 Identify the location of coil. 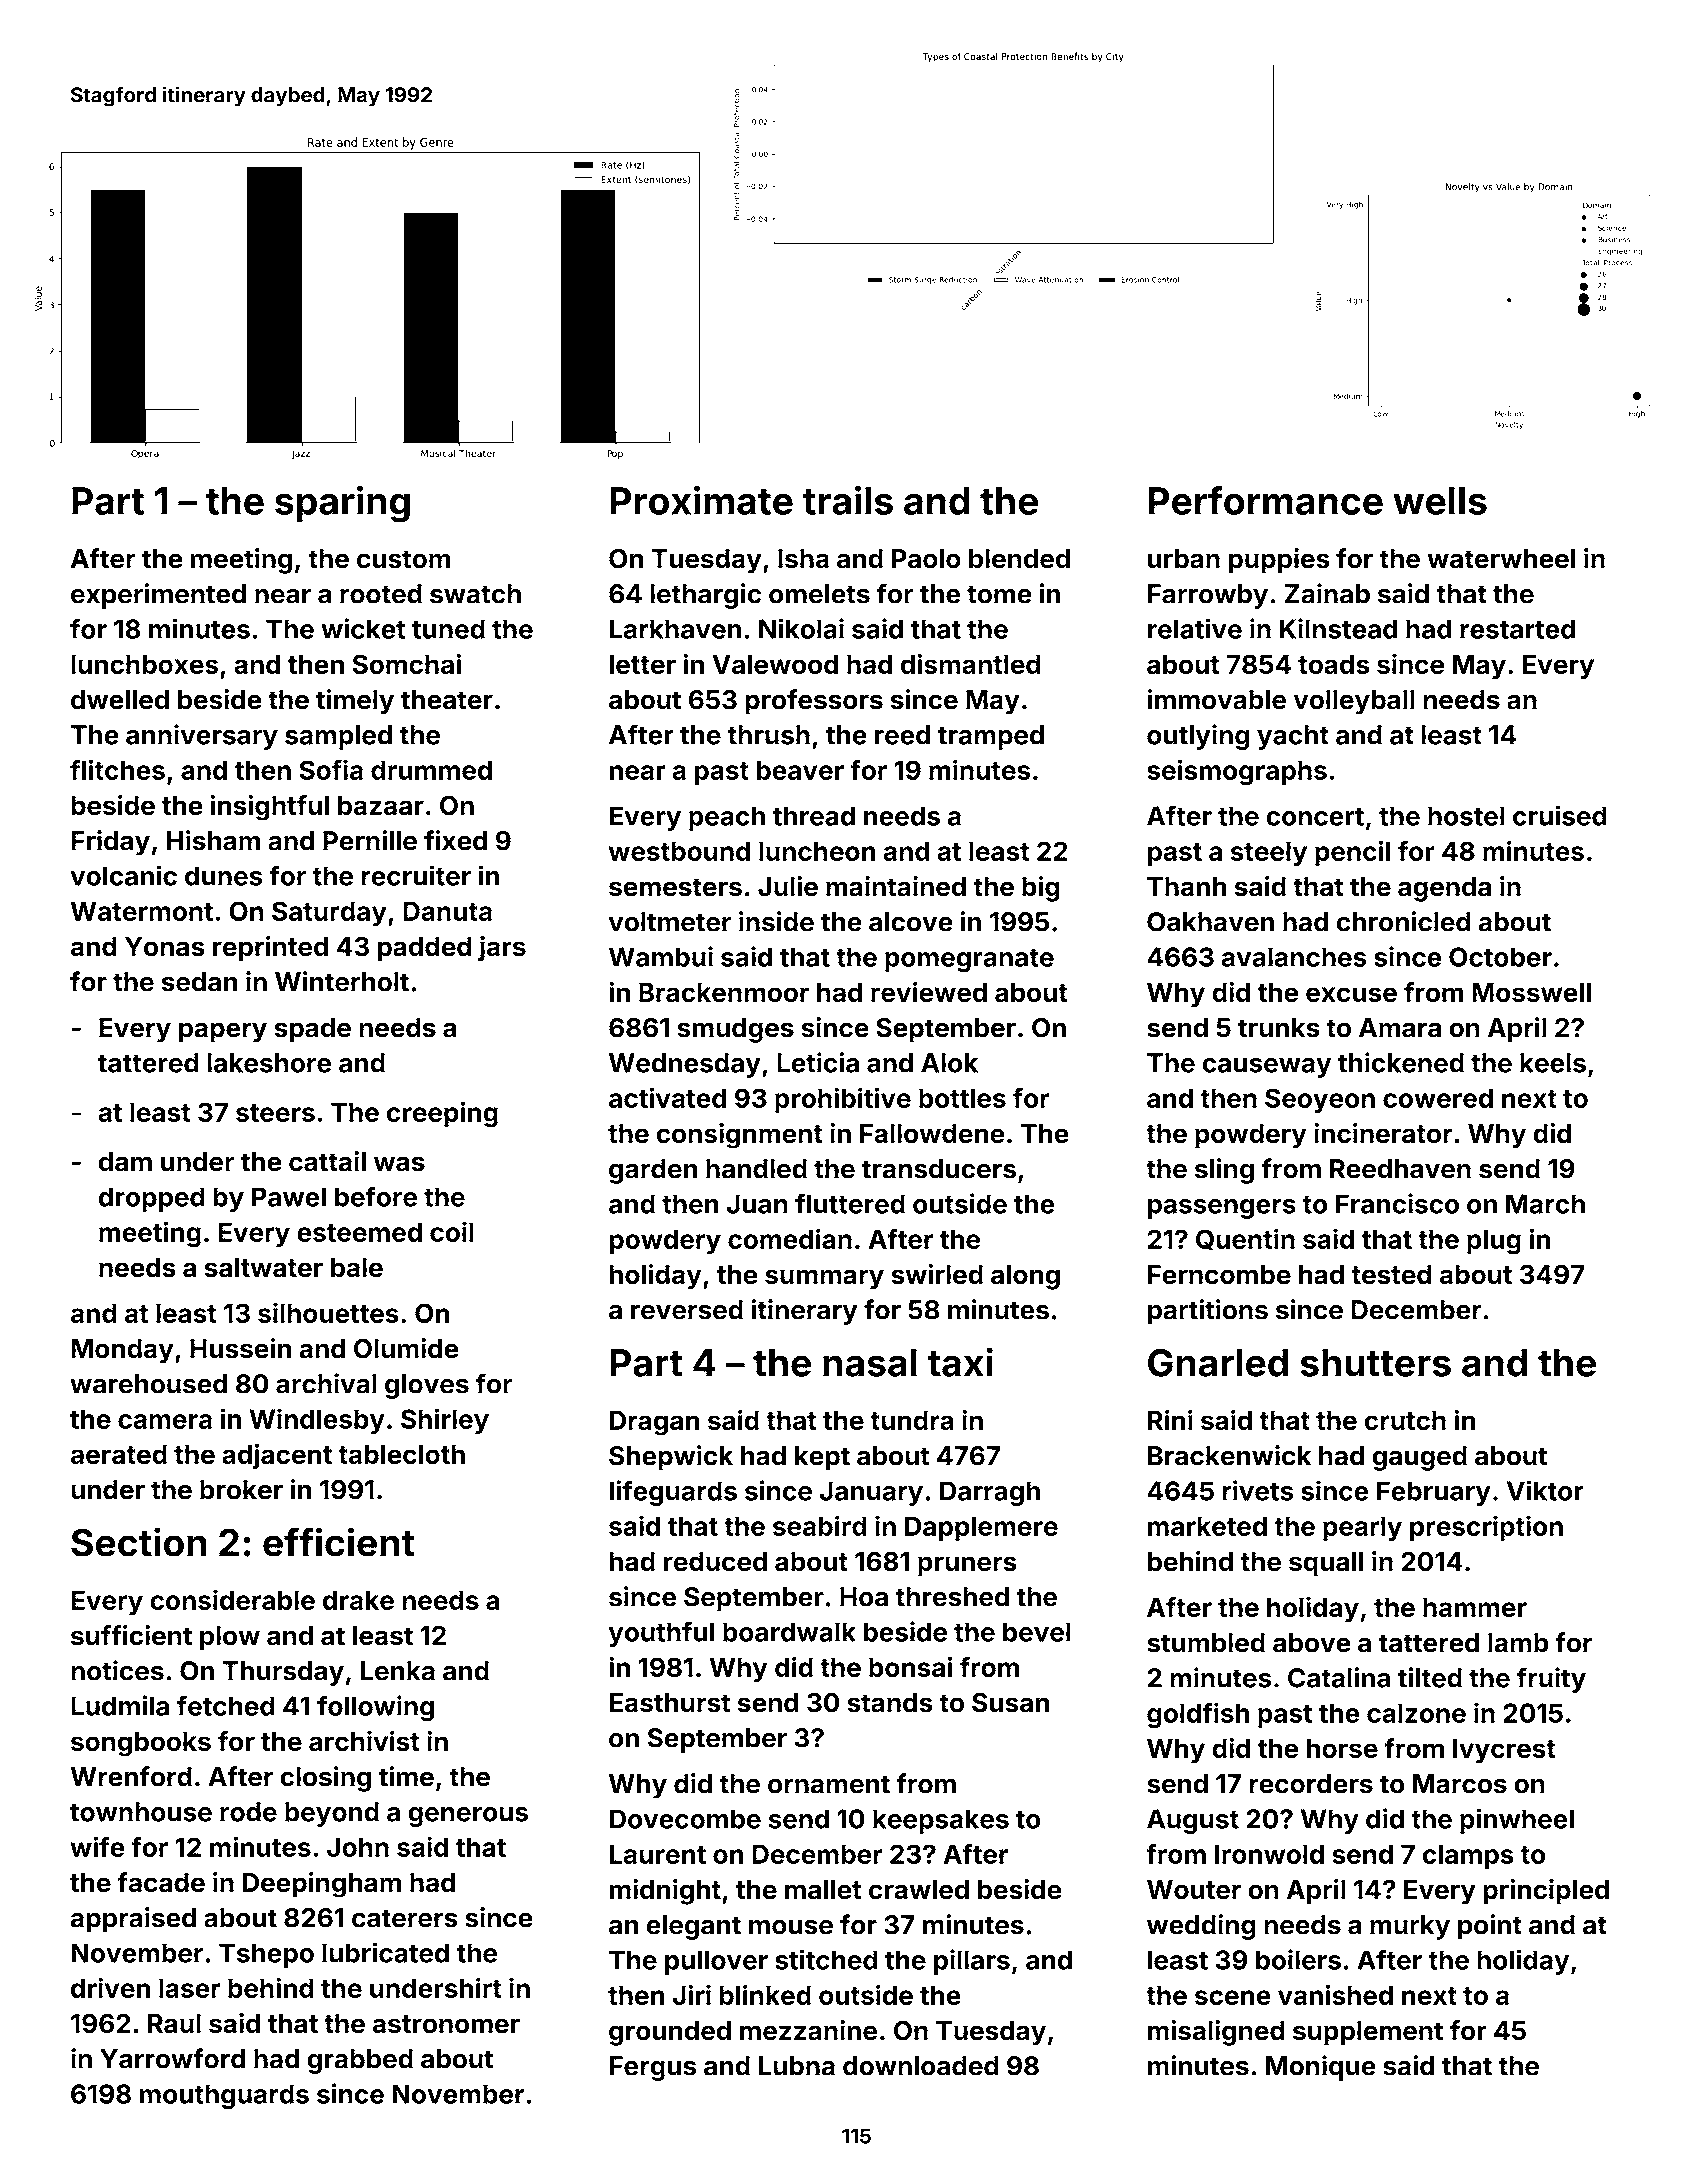
(452, 1231).
